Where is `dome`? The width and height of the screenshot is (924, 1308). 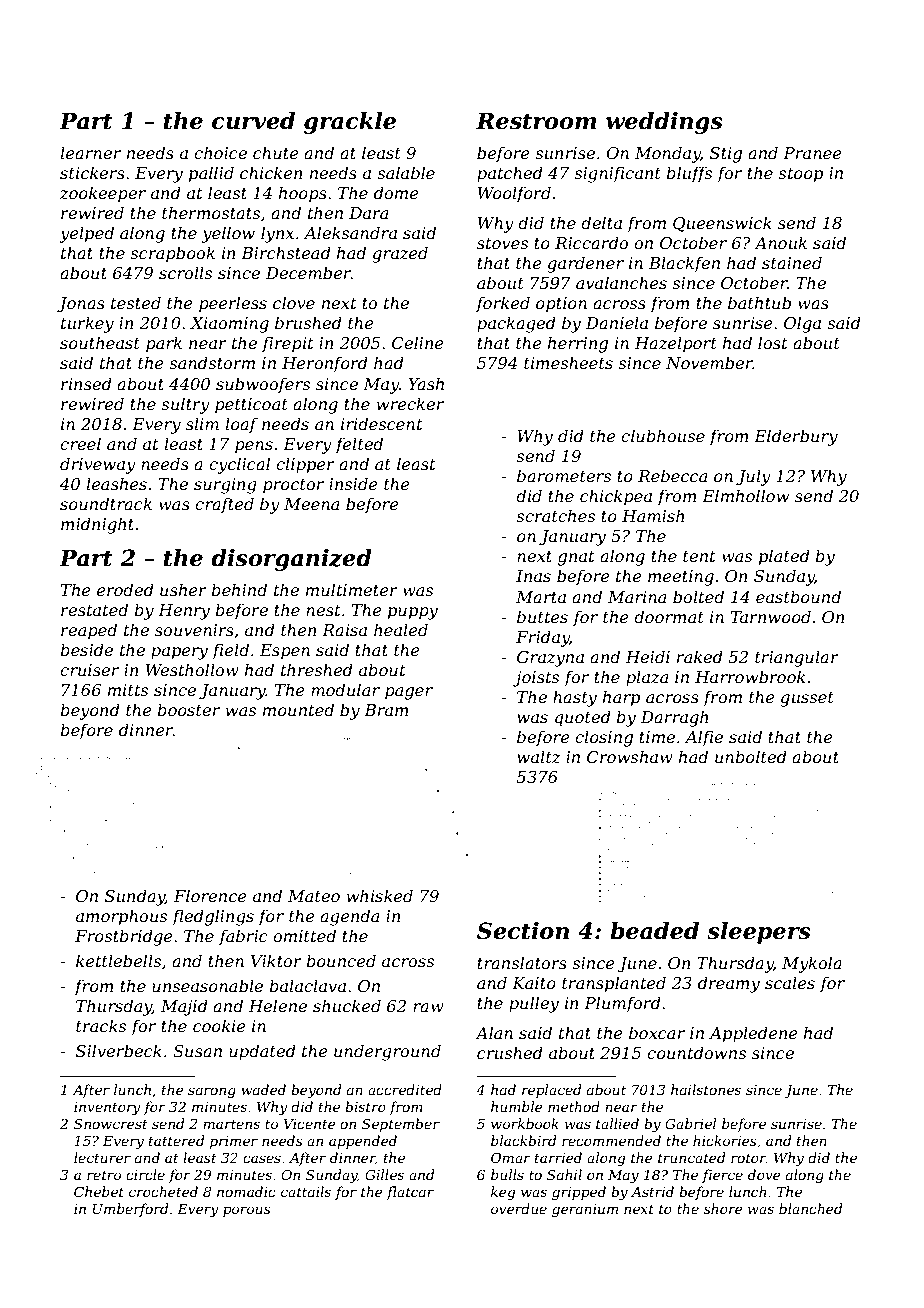 dome is located at coordinates (396, 192).
